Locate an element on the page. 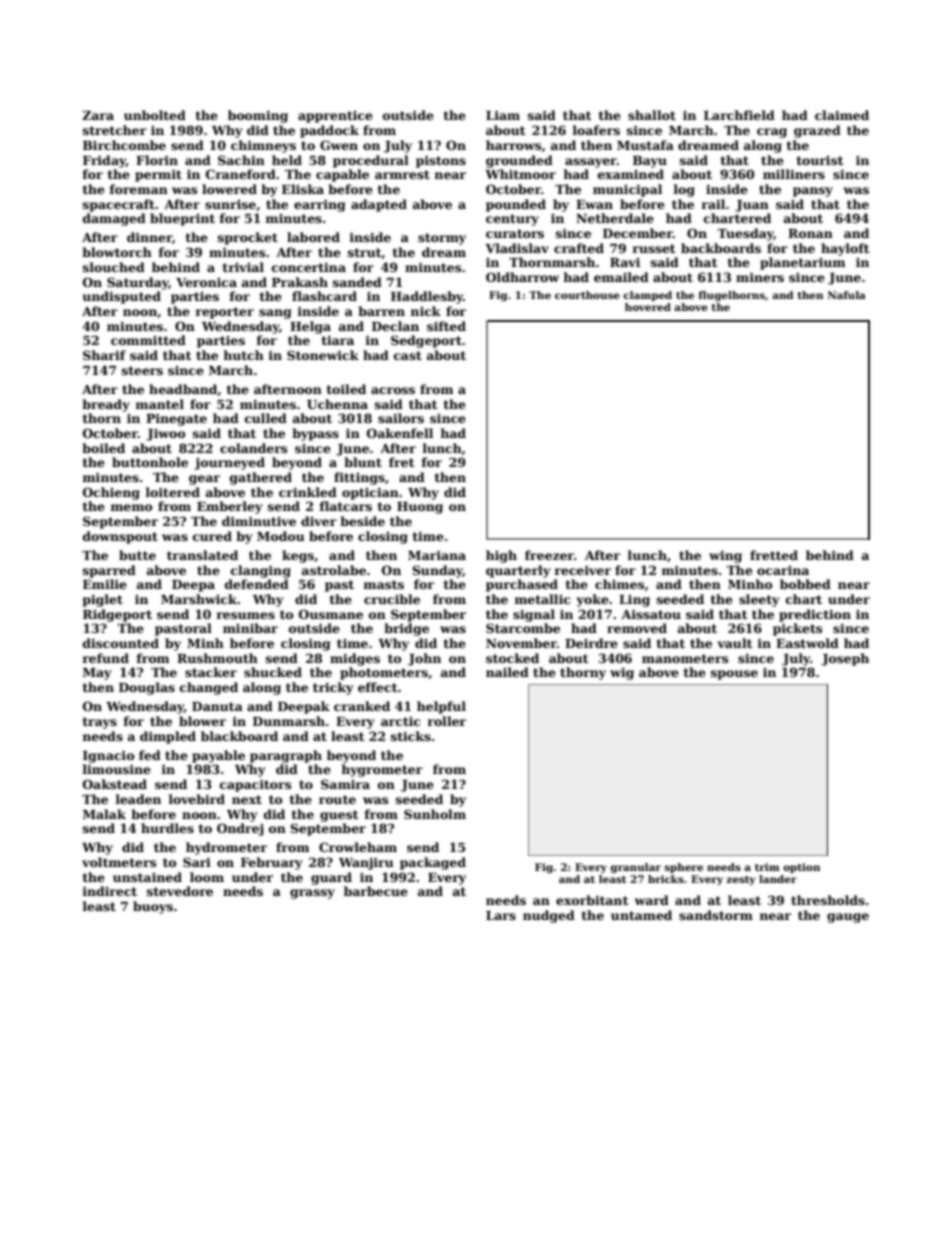 The width and height of the document is (952, 1233). buoys is located at coordinates (153, 907).
